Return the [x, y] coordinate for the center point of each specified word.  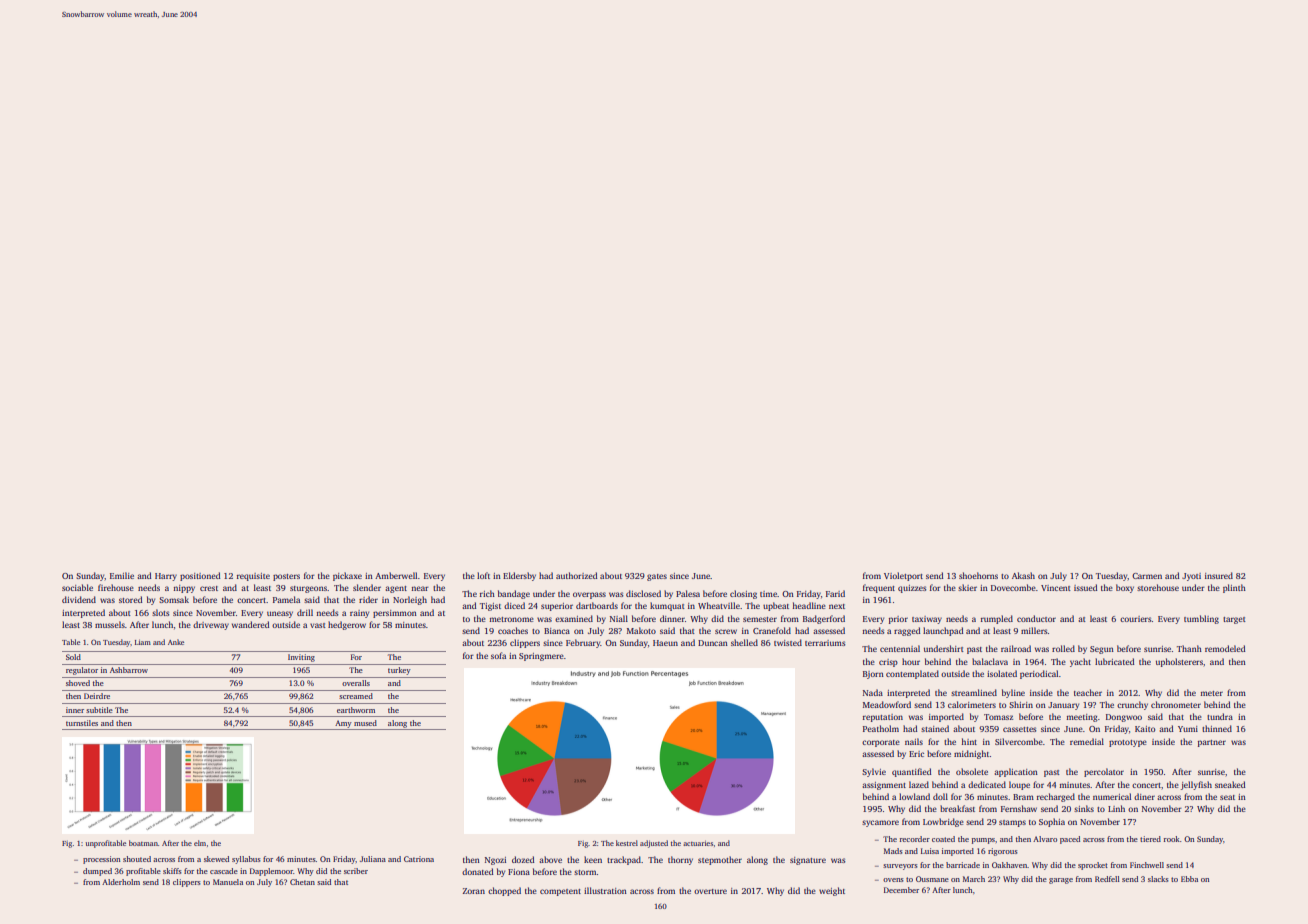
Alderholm [121, 882]
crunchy [1132, 705]
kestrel [627, 843]
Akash [1023, 575]
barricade [963, 865]
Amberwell [396, 575]
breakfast [957, 808]
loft [483, 575]
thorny [680, 860]
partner [1212, 743]
